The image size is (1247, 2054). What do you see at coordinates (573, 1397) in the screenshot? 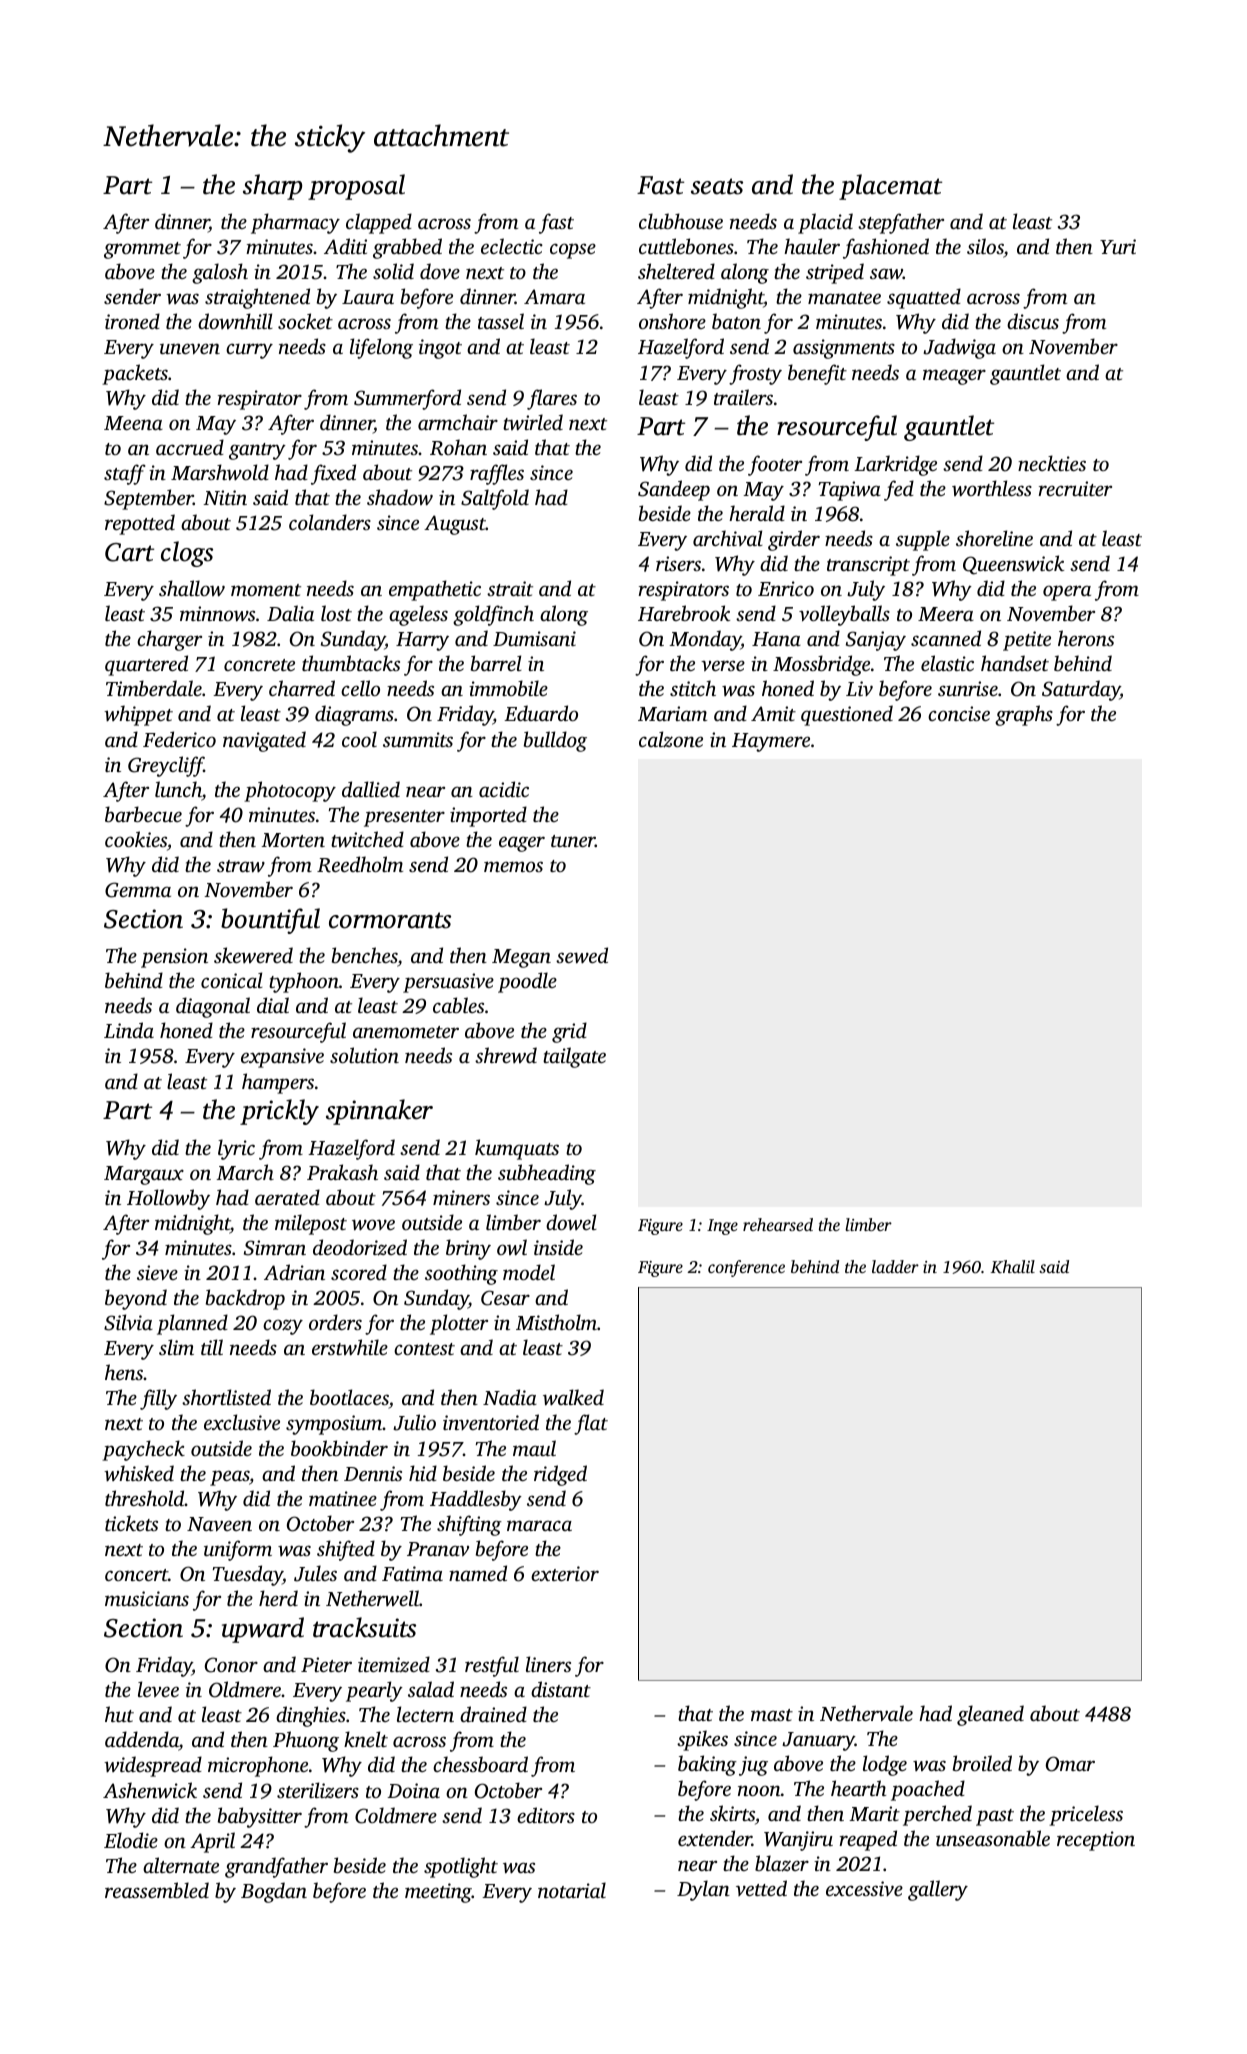
I see `walked` at bounding box center [573, 1397].
